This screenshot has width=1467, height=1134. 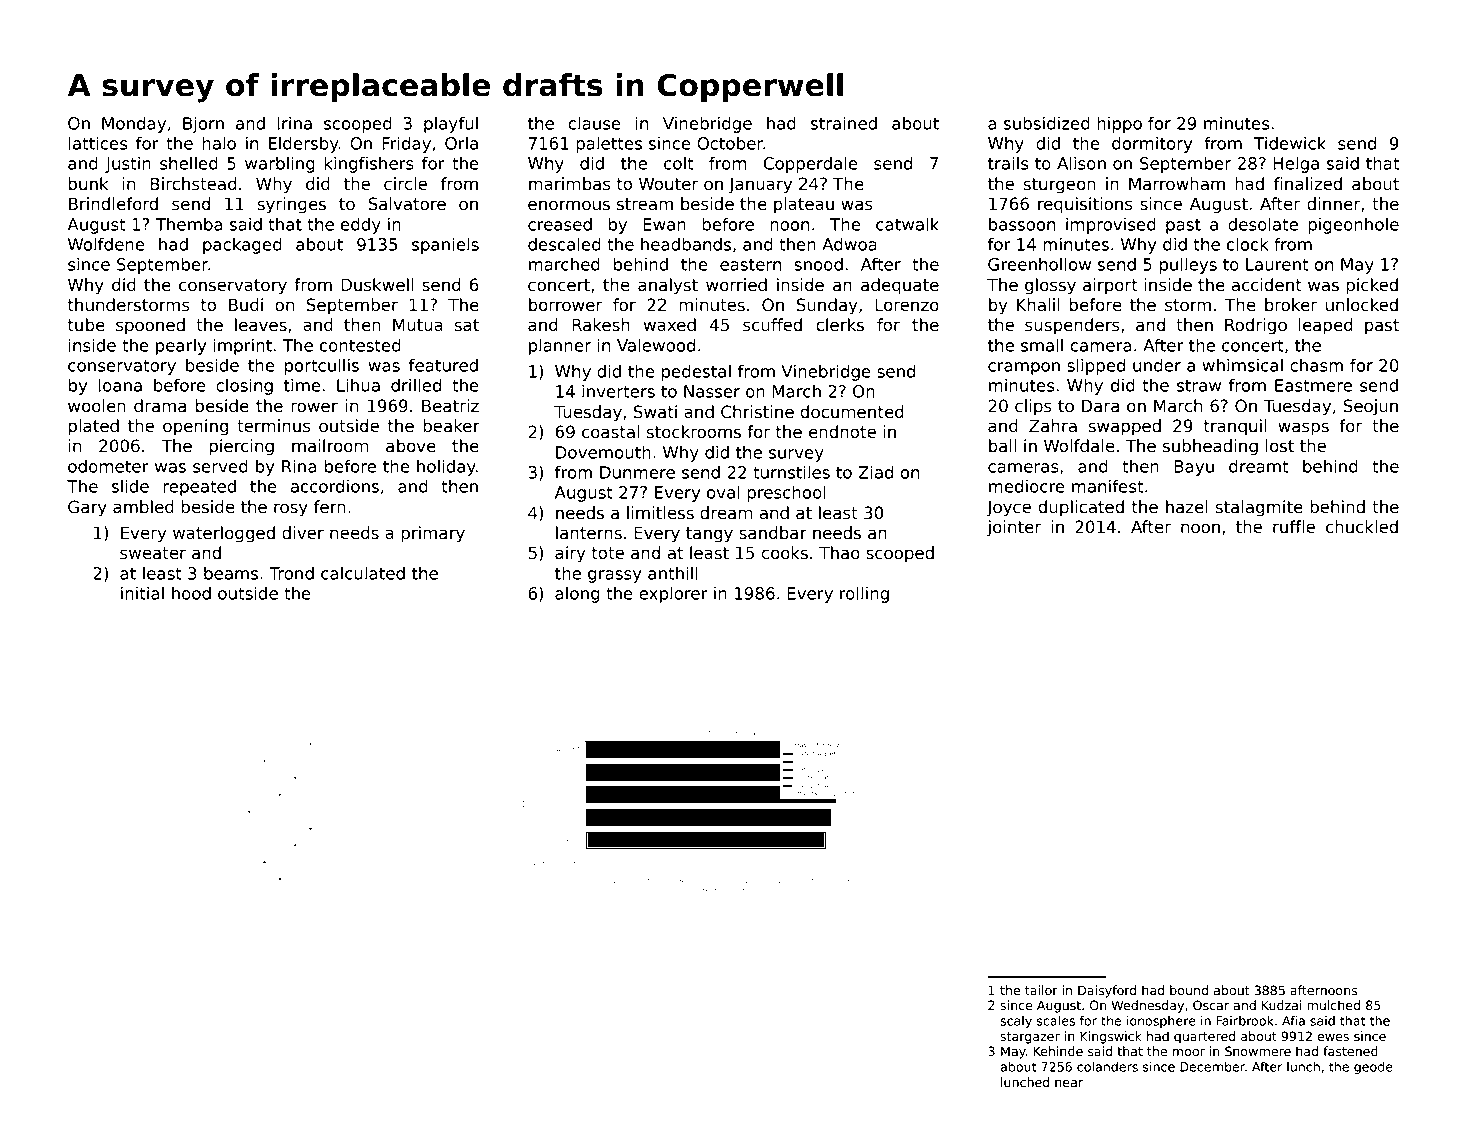 What do you see at coordinates (564, 244) in the screenshot?
I see `descaled` at bounding box center [564, 244].
